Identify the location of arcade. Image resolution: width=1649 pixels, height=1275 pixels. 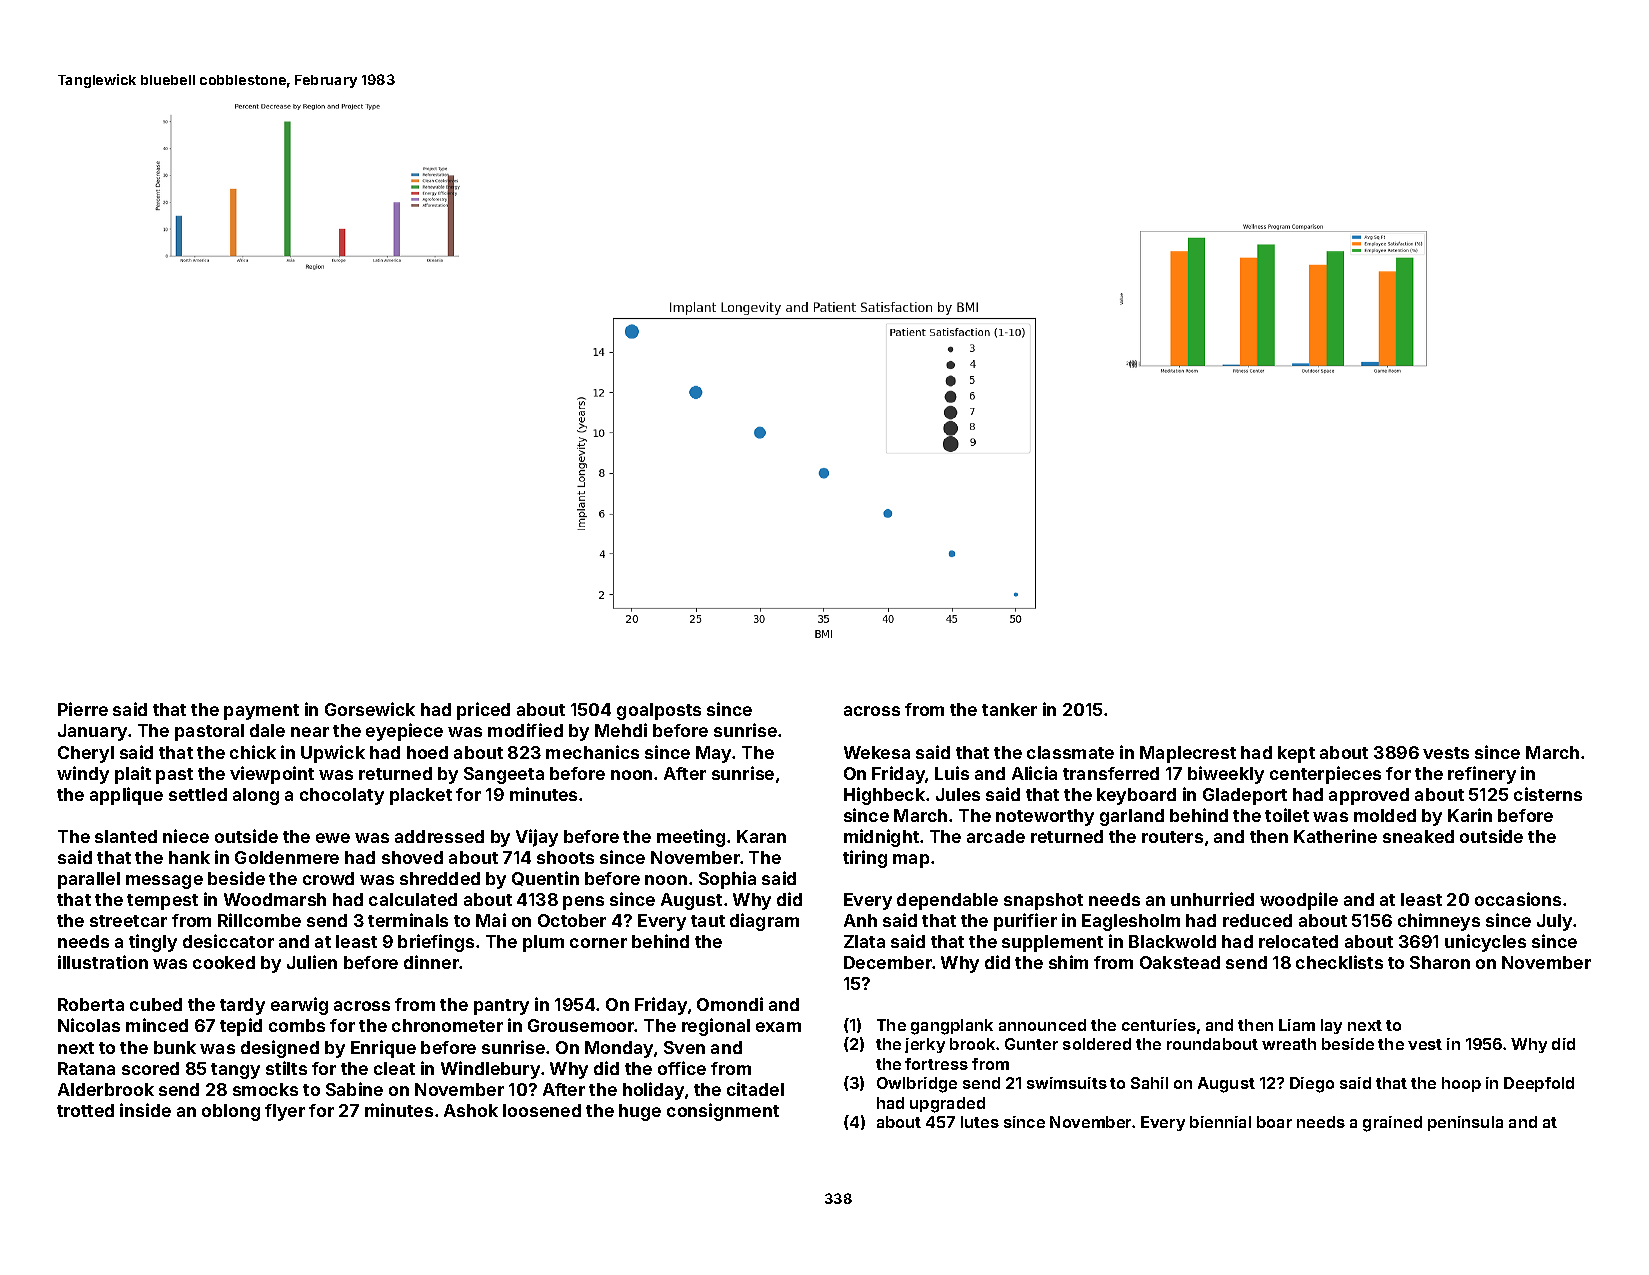
(996, 836).
